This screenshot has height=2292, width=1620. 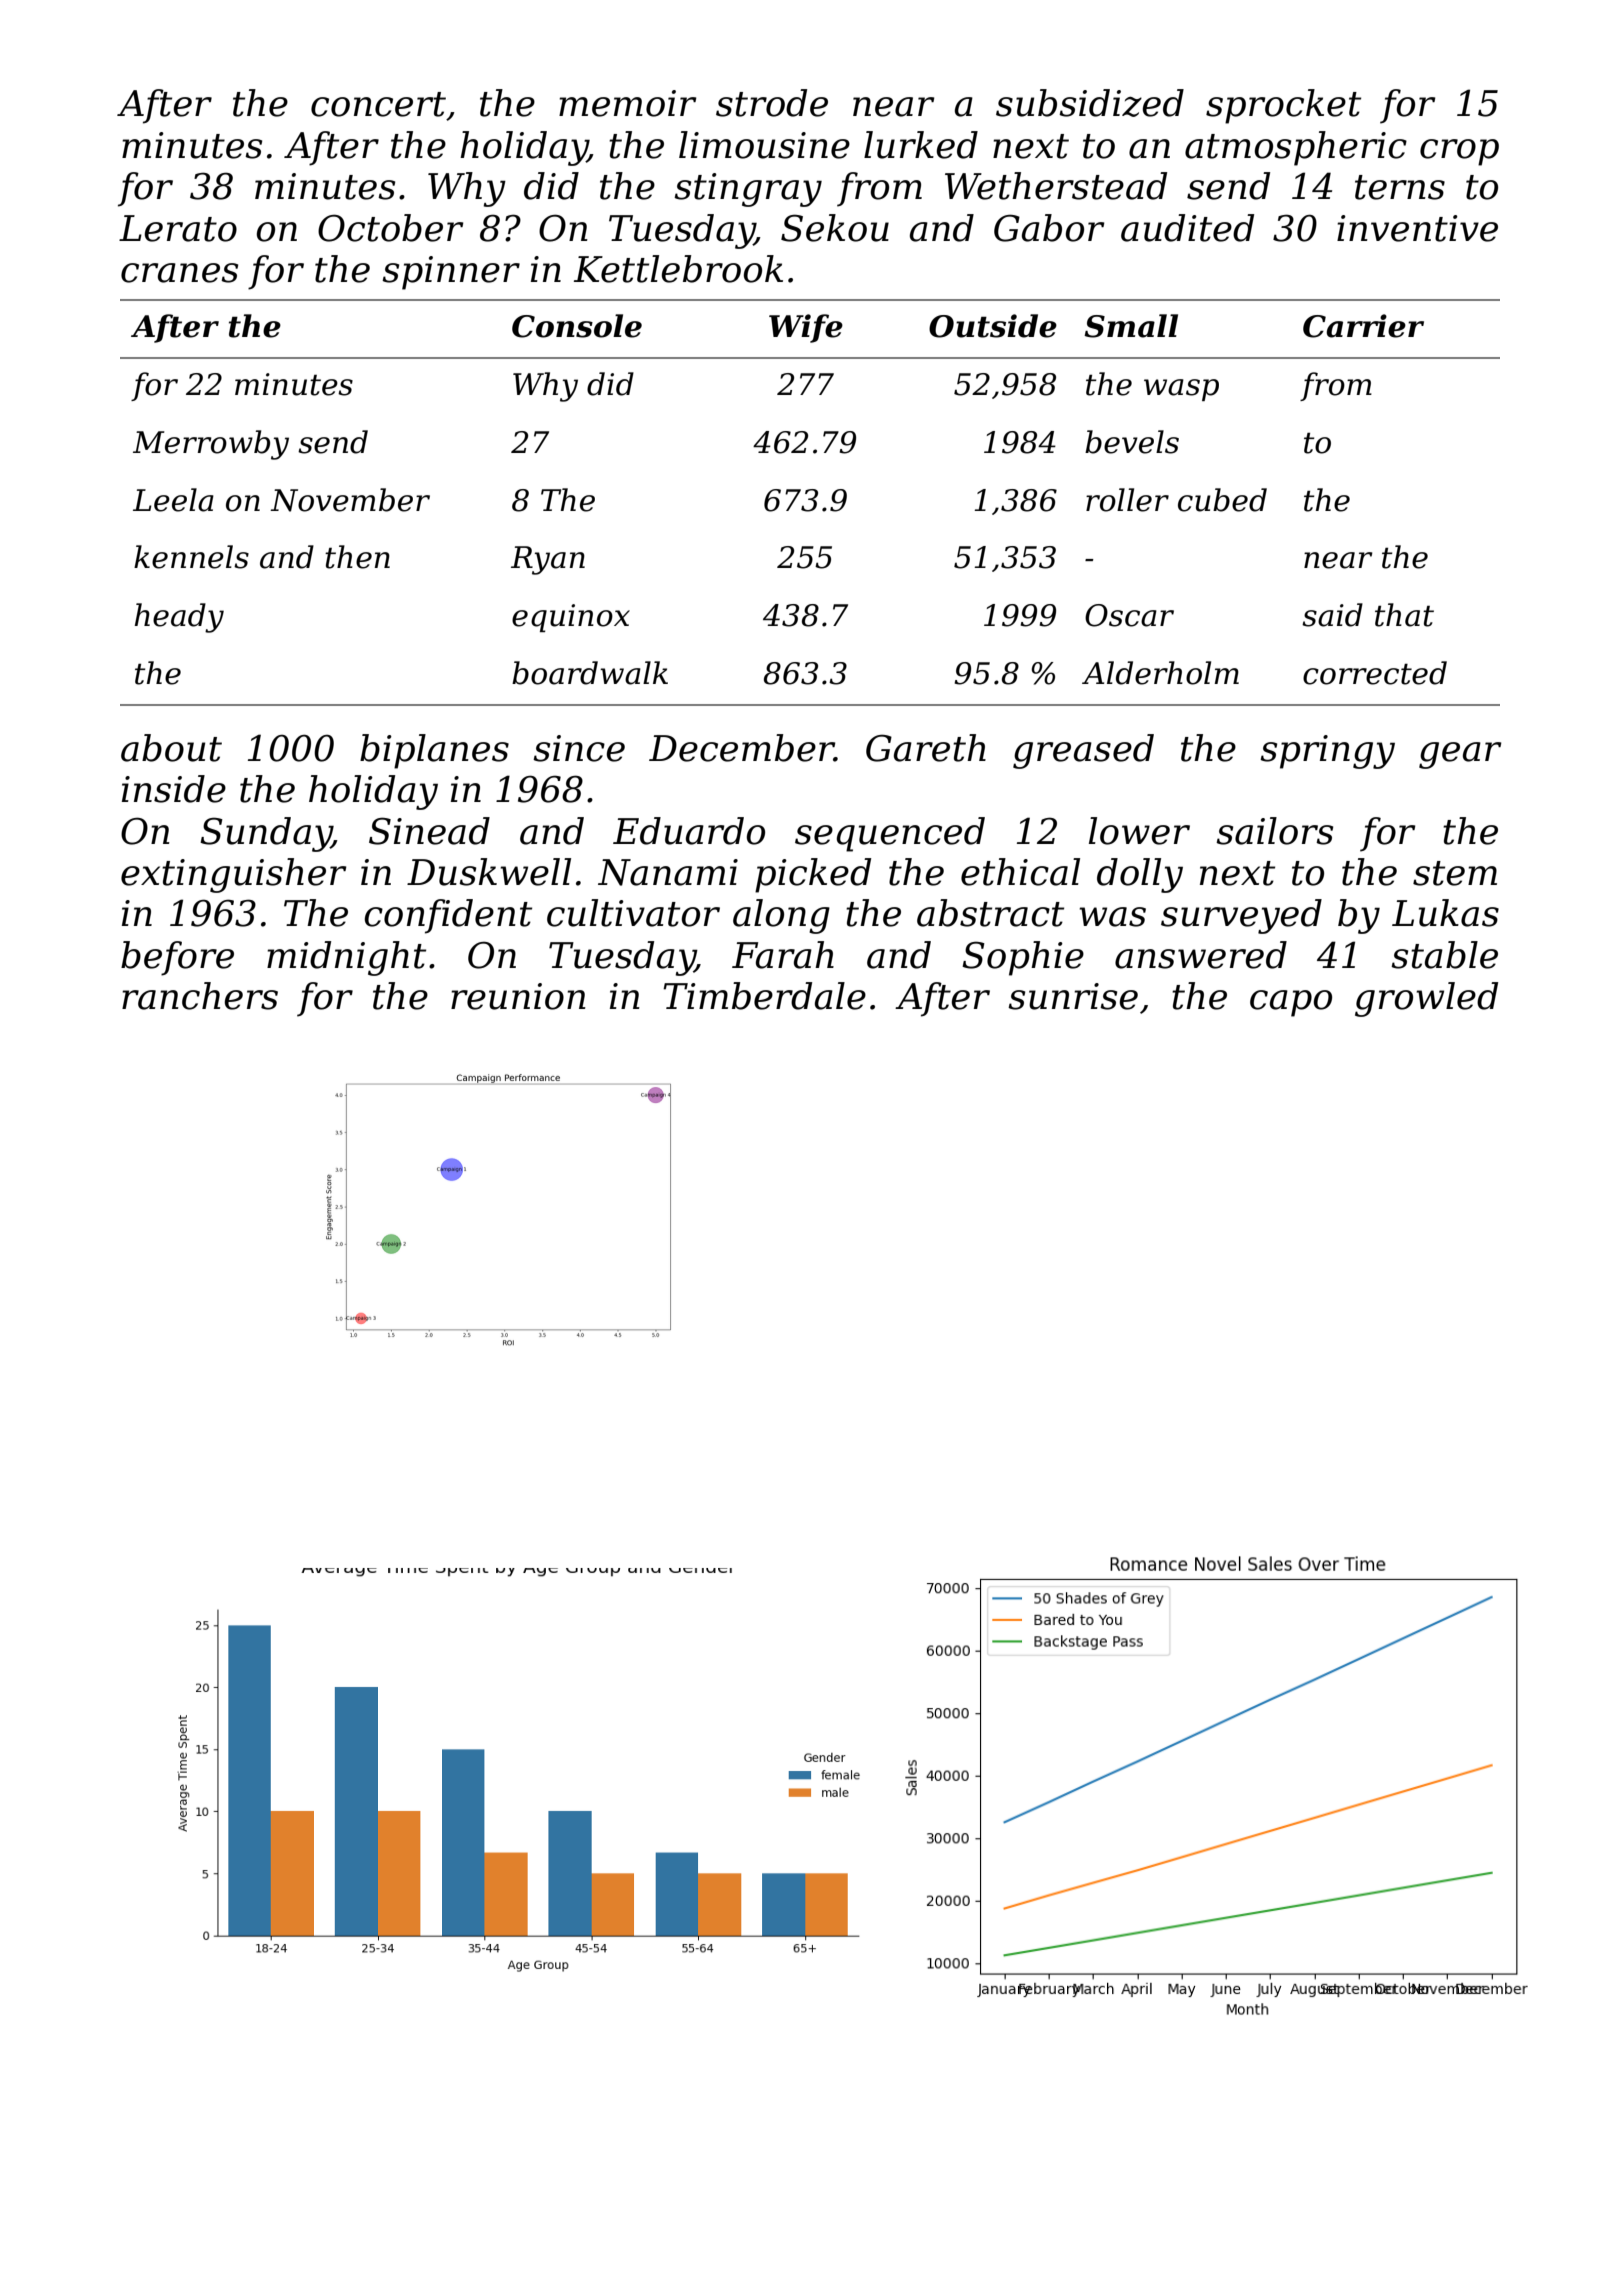 I want to click on concert, so click(x=378, y=104).
